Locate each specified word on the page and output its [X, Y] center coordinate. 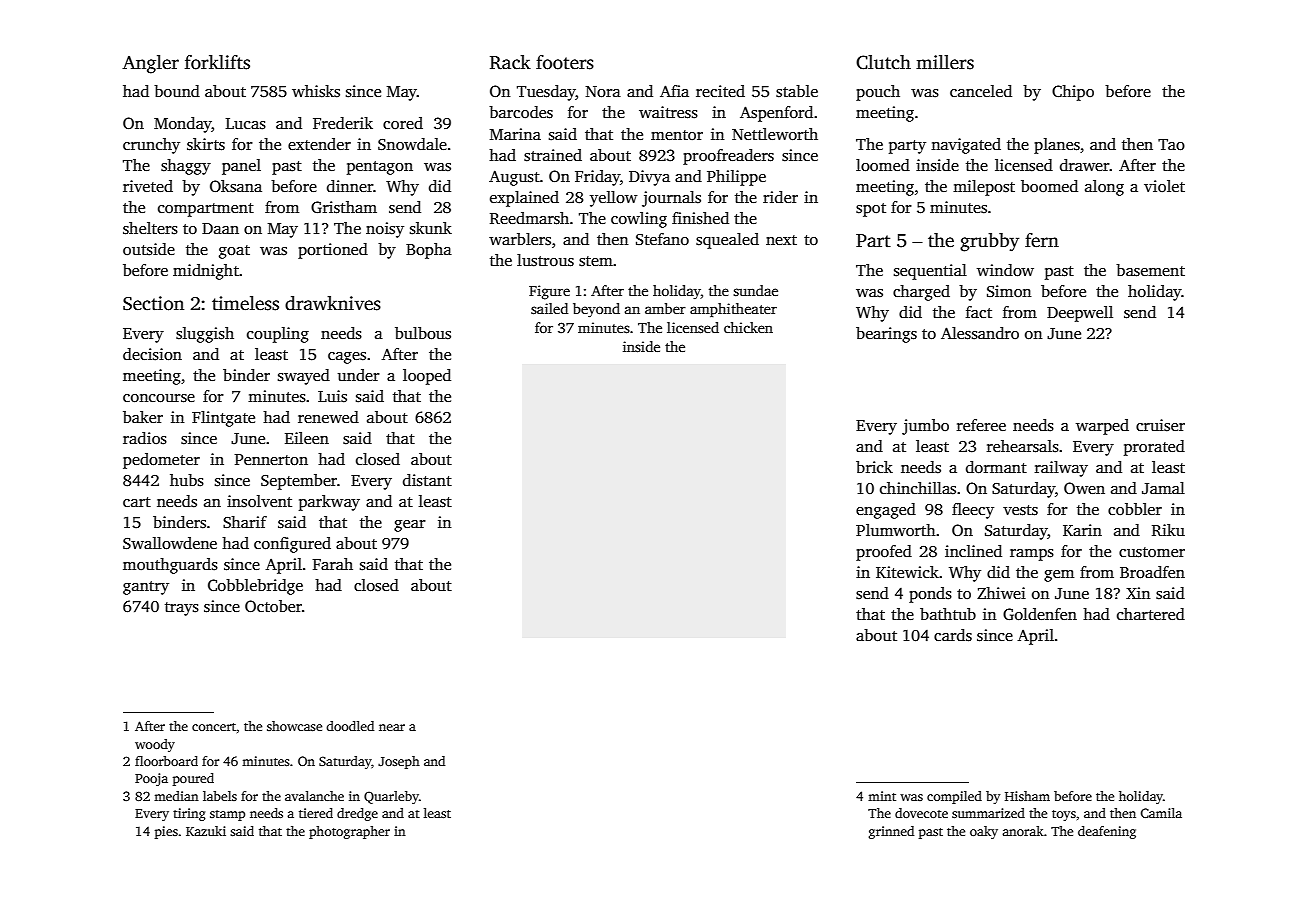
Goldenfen [1040, 614]
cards [953, 635]
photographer [349, 832]
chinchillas [918, 488]
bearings [886, 335]
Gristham [344, 207]
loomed [883, 165]
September [299, 482]
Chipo [1073, 93]
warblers [520, 239]
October [273, 606]
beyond [596, 310]
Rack [510, 62]
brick [874, 467]
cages [347, 358]
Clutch [883, 62]
